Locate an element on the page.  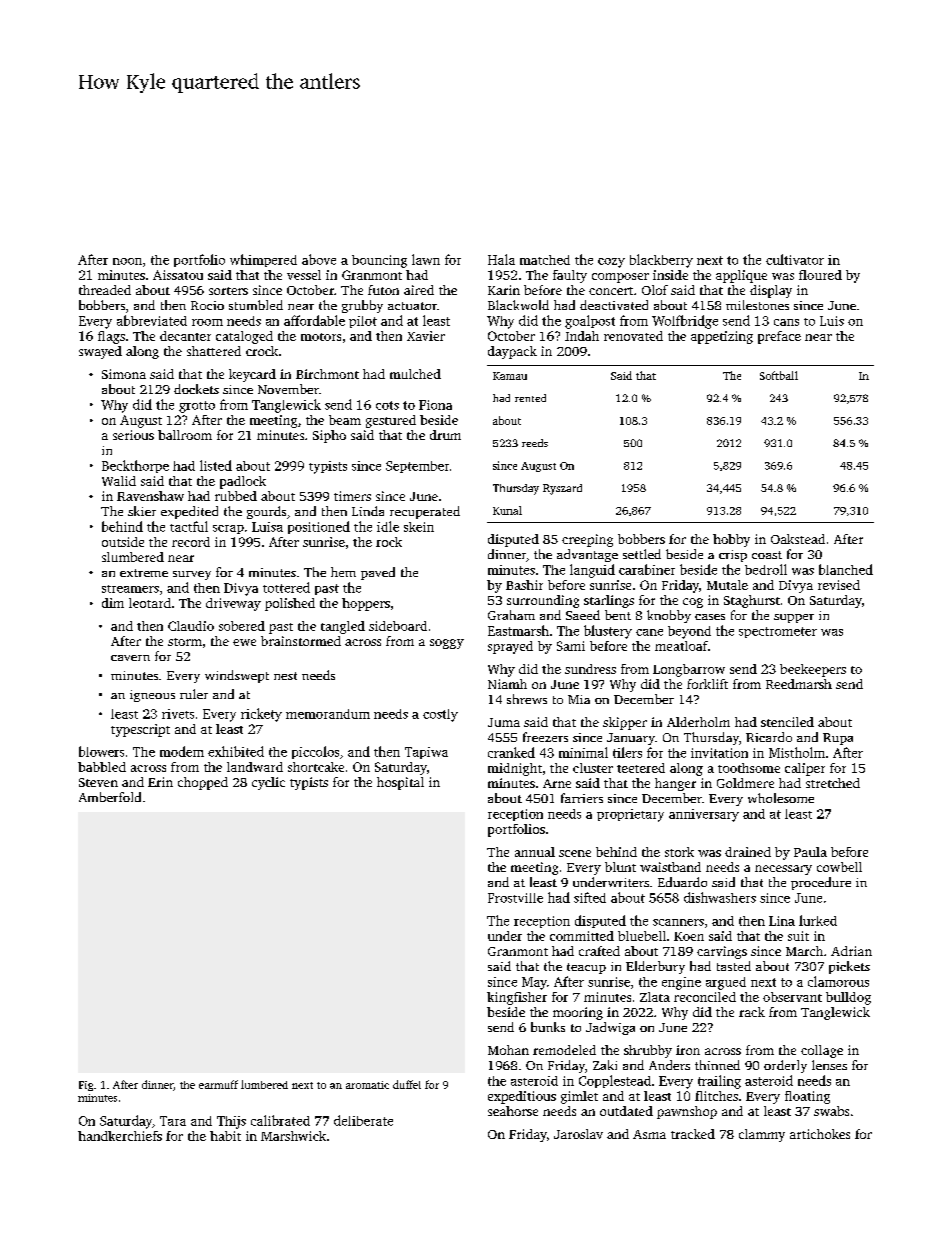
preface is located at coordinates (779, 337).
